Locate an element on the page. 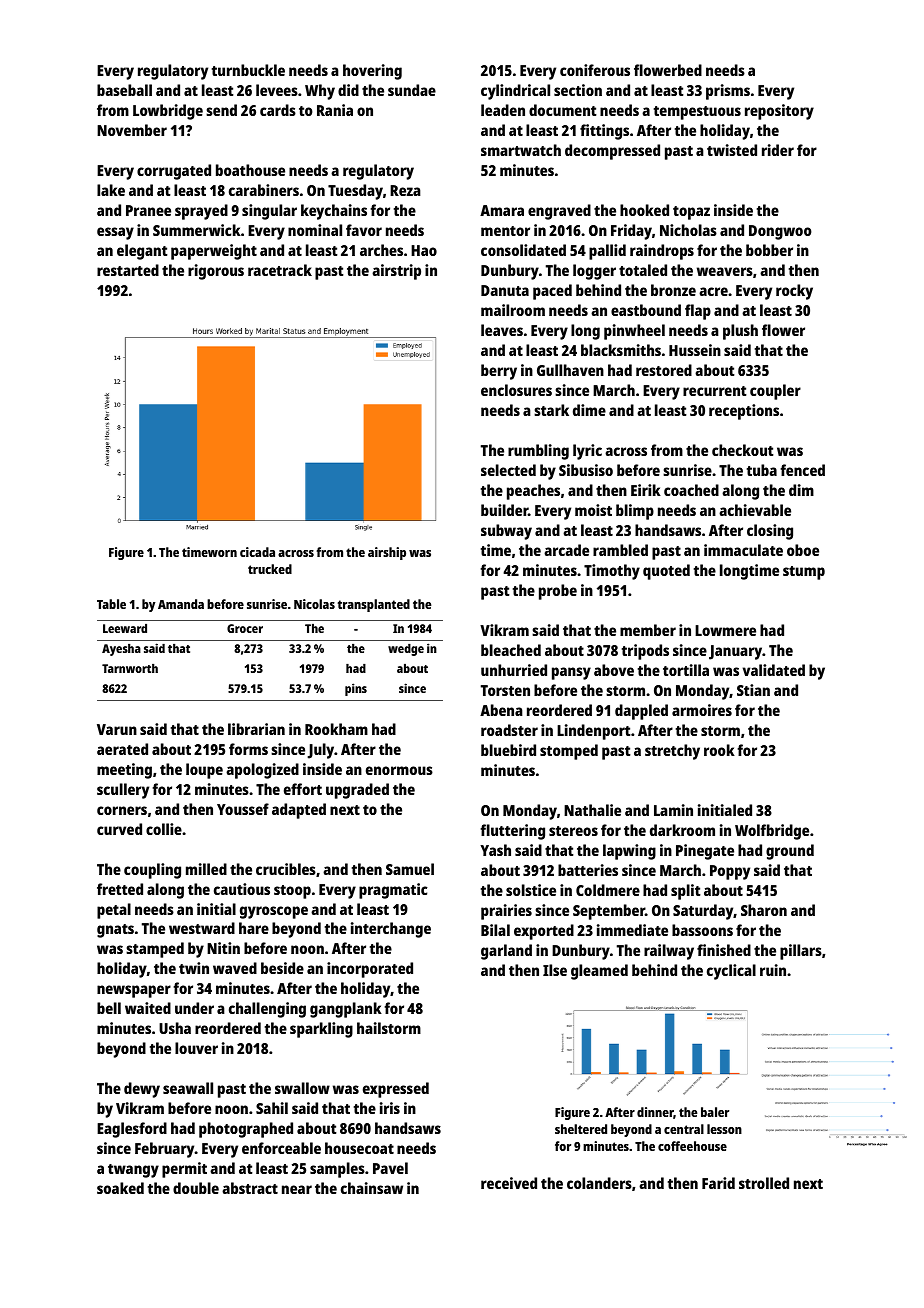 Image resolution: width=924 pixels, height=1308 pixels. Youssef is located at coordinates (243, 809).
